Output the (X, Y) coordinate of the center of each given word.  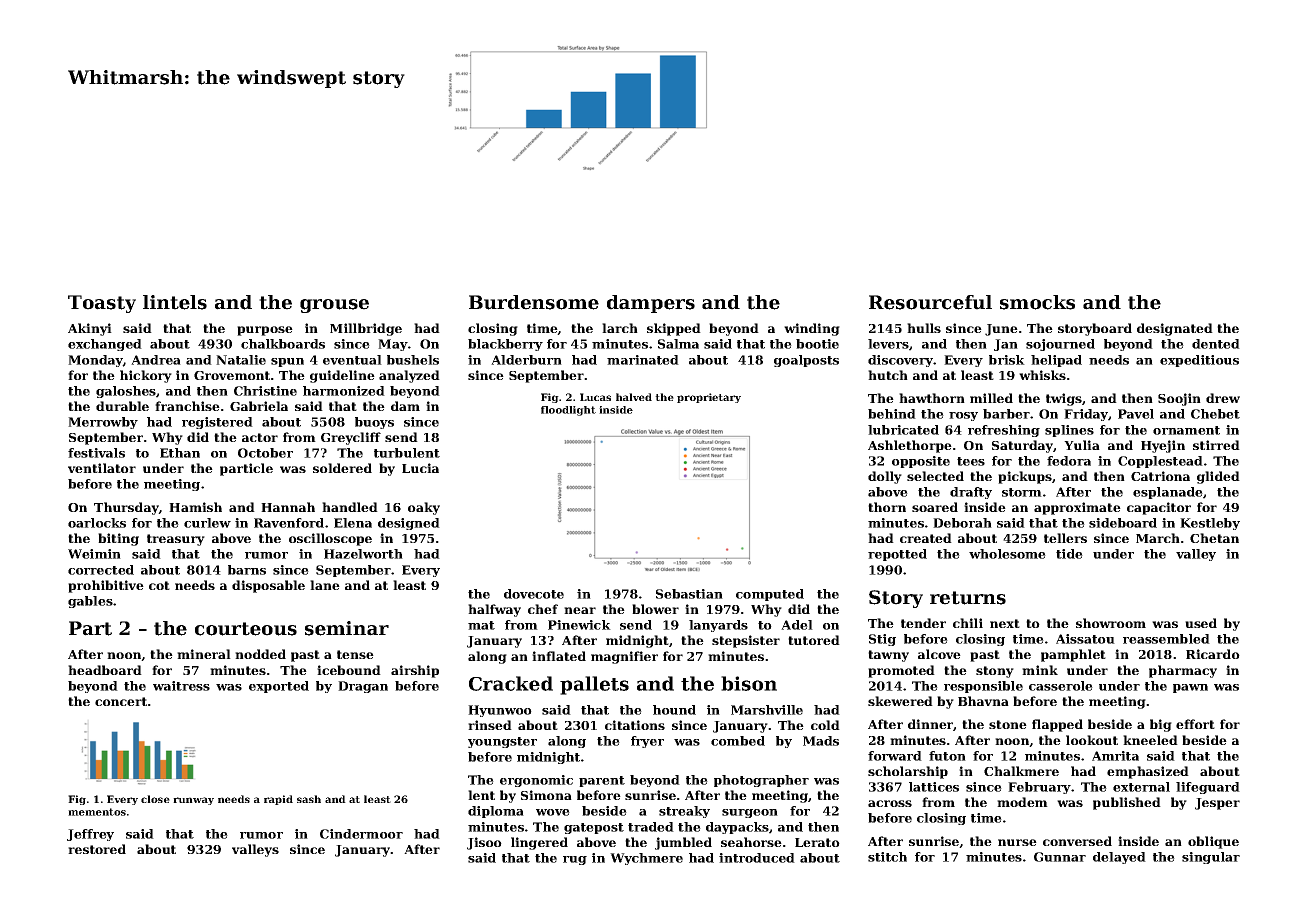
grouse (334, 306)
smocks (1037, 302)
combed (738, 741)
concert (121, 701)
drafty (971, 493)
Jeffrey (90, 835)
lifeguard (1208, 788)
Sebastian (689, 594)
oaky (424, 508)
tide (1069, 554)
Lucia (420, 468)
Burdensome (534, 302)
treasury (176, 540)
